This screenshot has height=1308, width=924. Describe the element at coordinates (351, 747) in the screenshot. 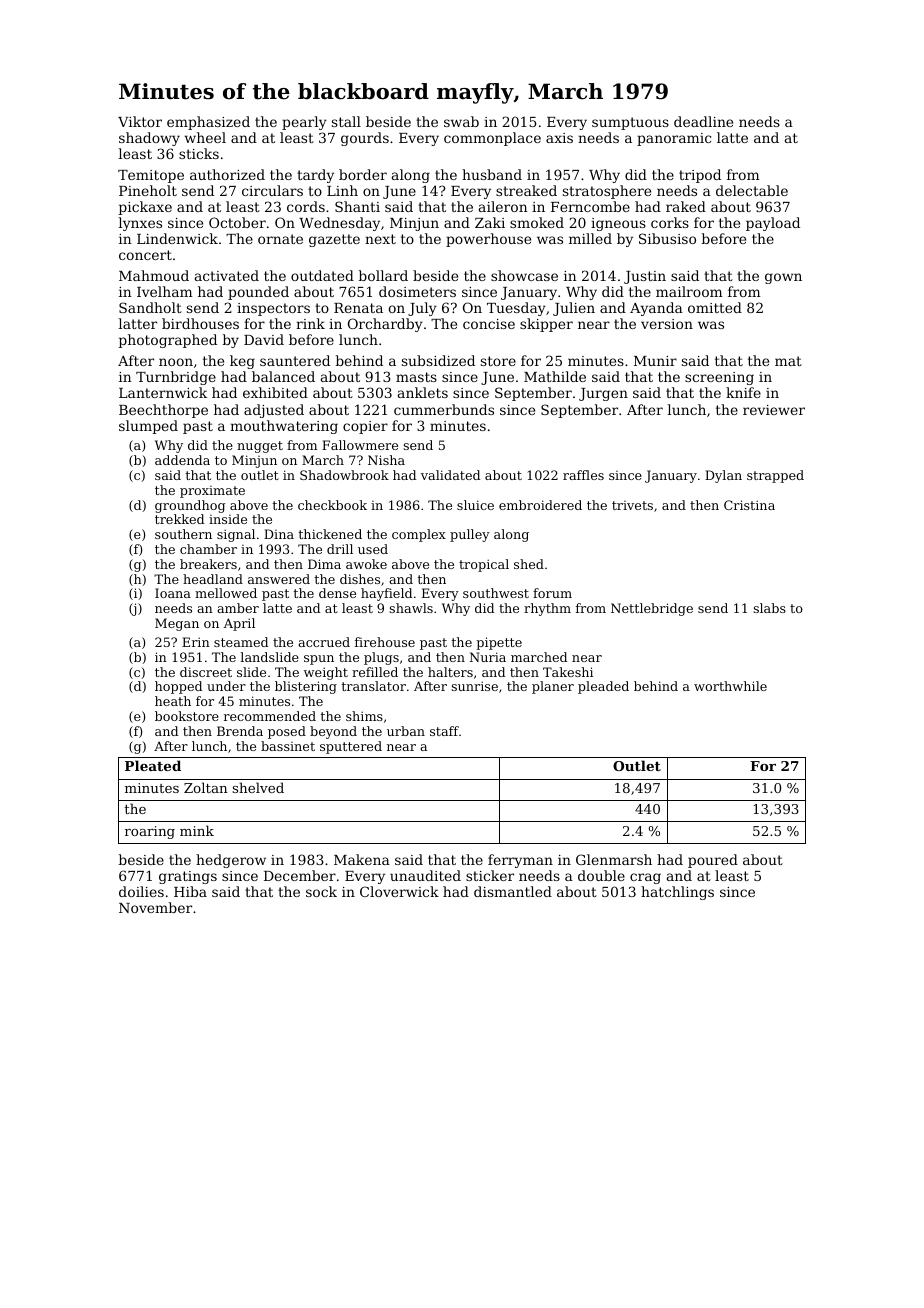

I see `sputtered` at that location.
